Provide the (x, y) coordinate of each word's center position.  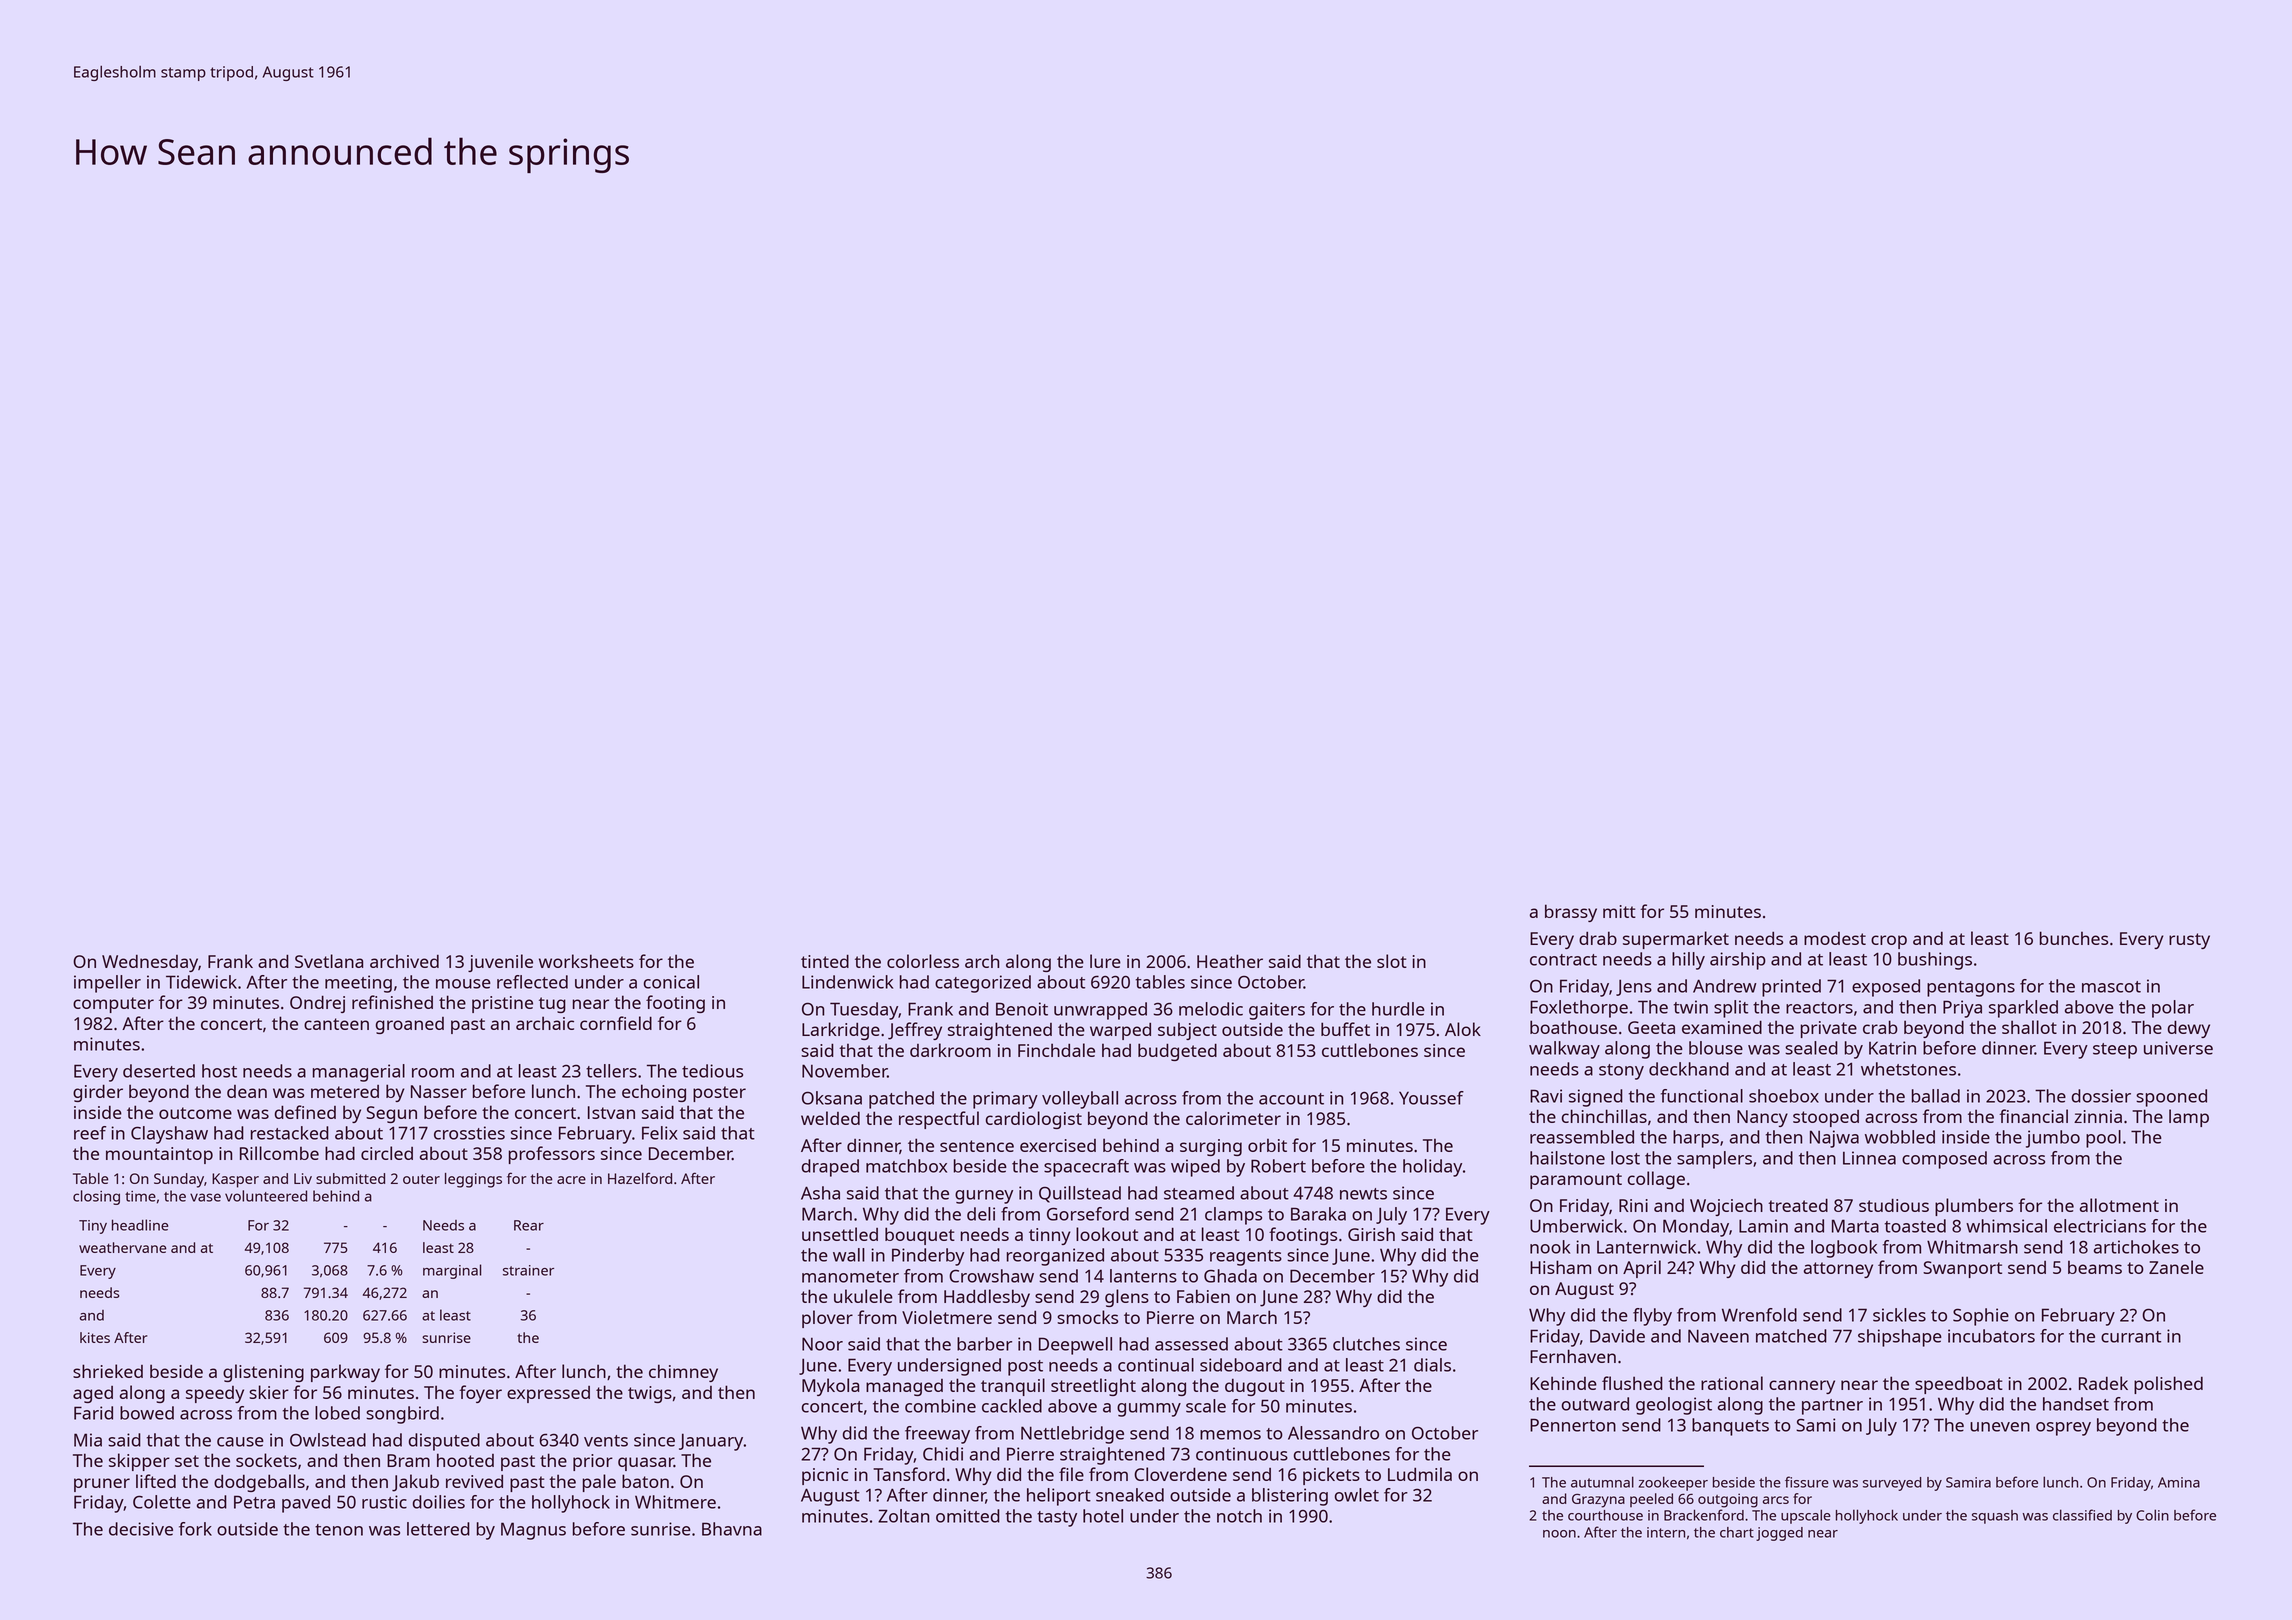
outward (1595, 1404)
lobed (337, 1413)
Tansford (909, 1474)
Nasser (439, 1091)
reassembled (1582, 1137)
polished (2168, 1385)
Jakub (415, 1483)
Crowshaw (991, 1276)
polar (2173, 1009)
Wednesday (150, 963)
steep (2115, 1051)
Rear (529, 1225)
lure (1105, 961)
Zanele (2176, 1267)
